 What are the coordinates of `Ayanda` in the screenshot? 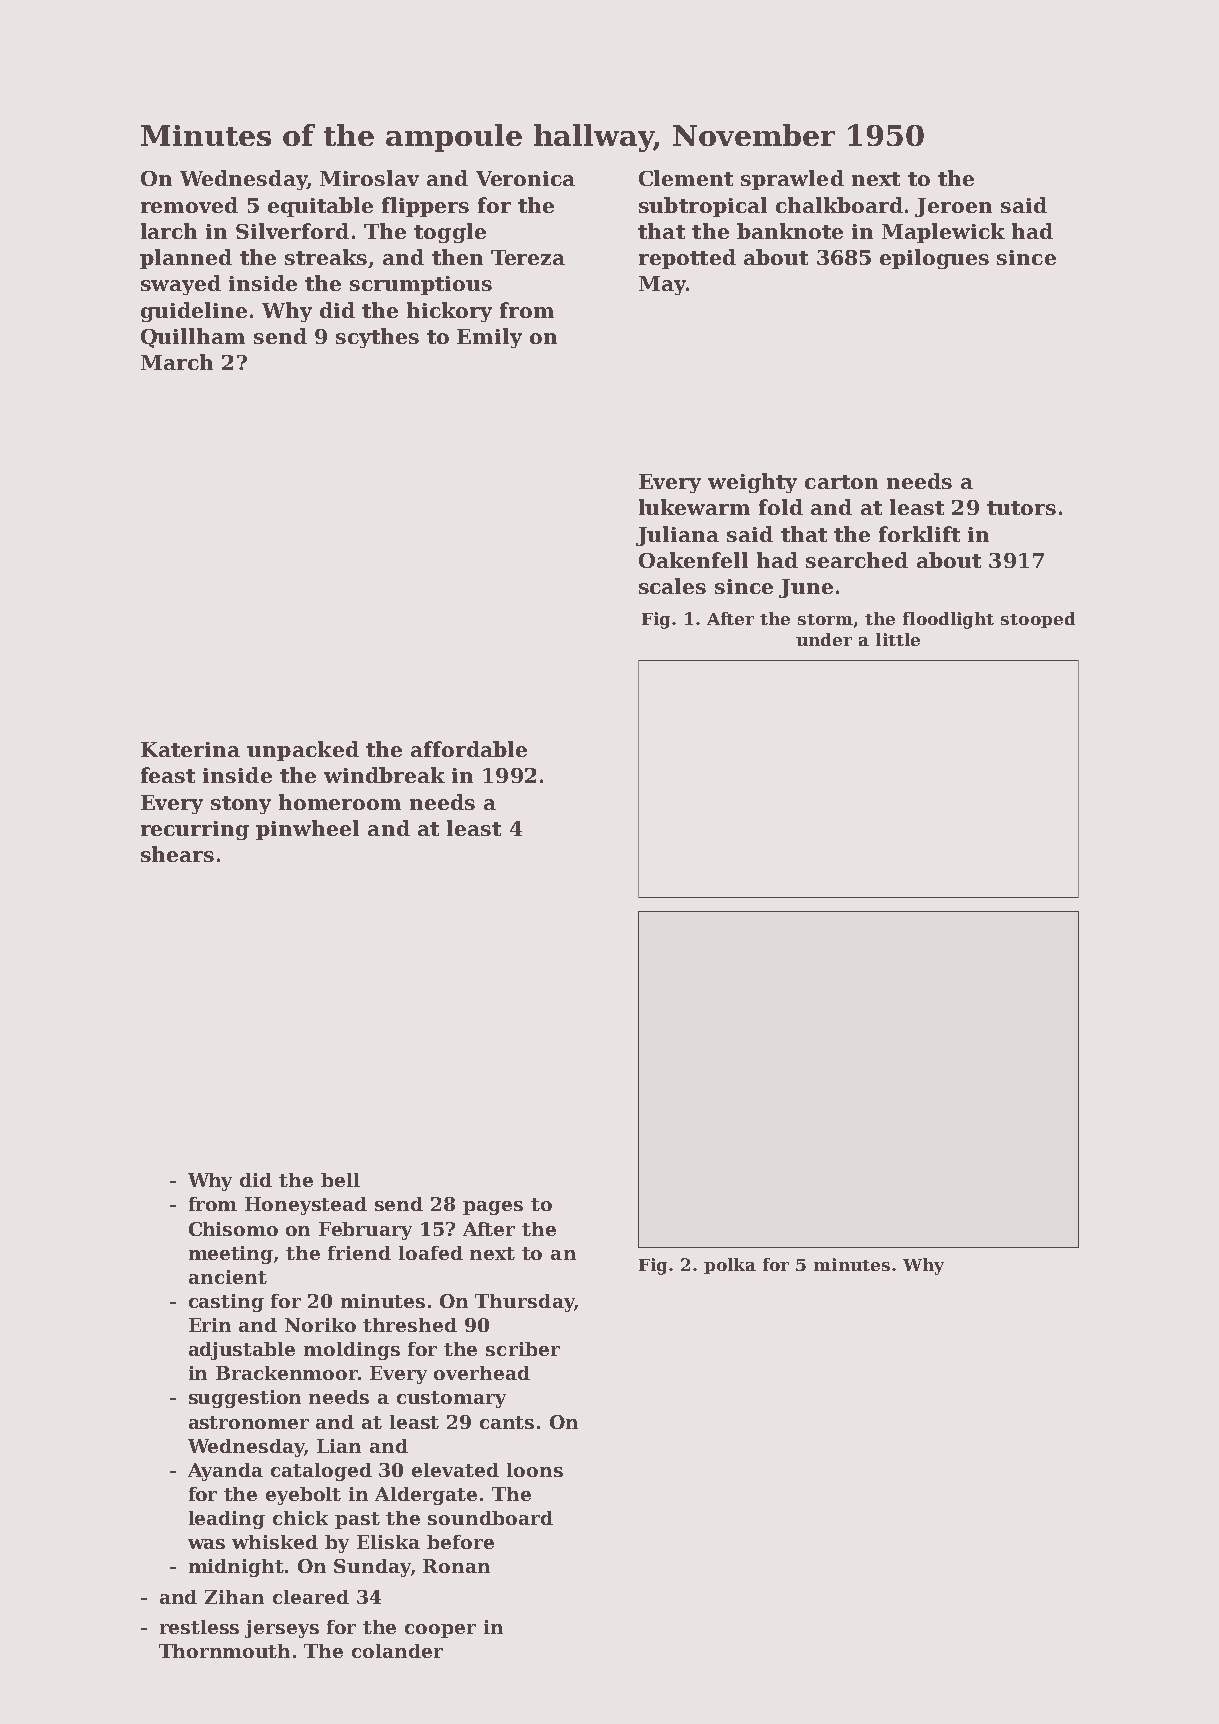 It's located at (225, 1472).
